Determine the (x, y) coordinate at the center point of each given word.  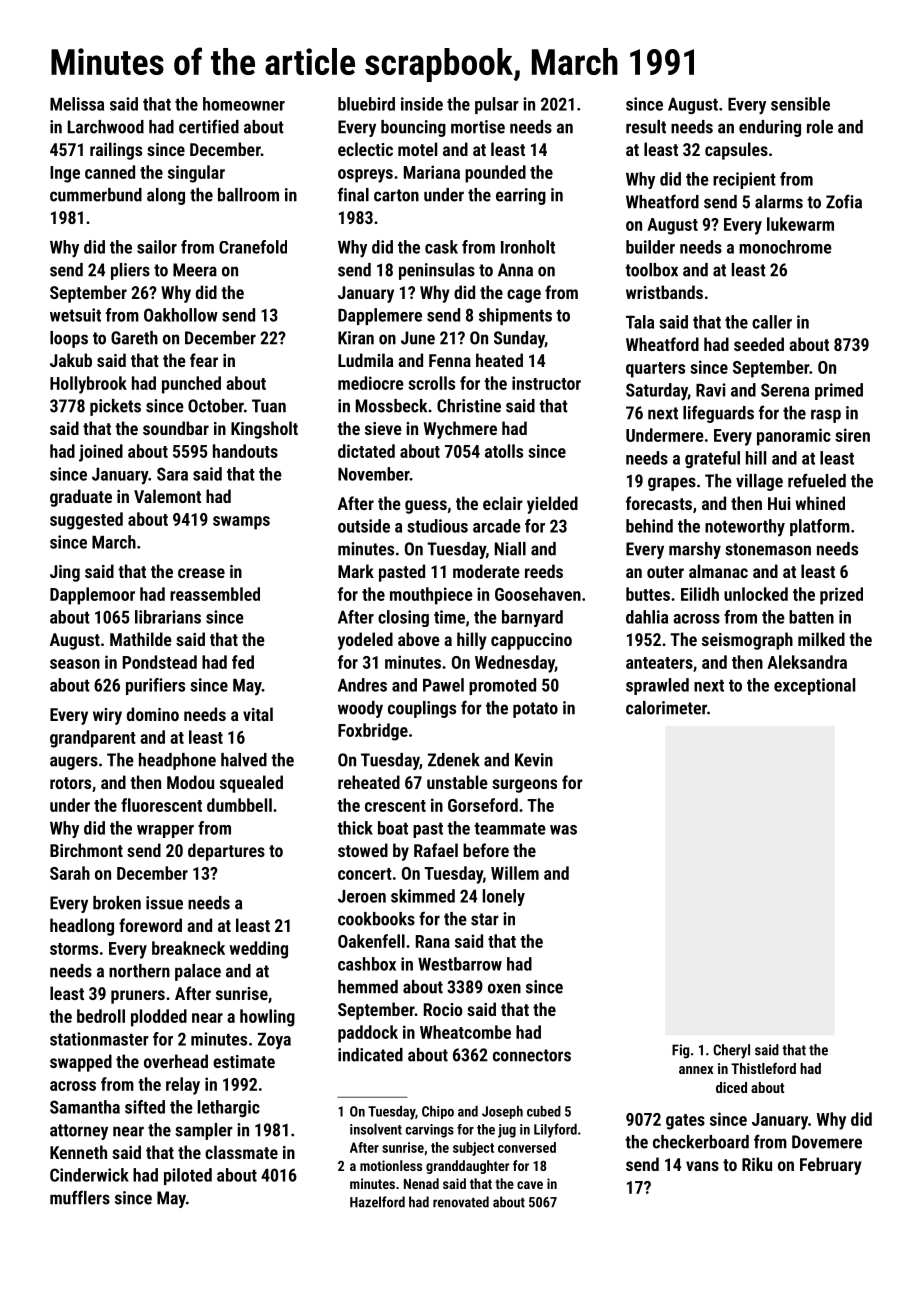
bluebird (366, 104)
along (166, 196)
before (486, 850)
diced (731, 1087)
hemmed (368, 987)
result (646, 127)
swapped (81, 1063)
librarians (168, 617)
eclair (503, 503)
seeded (759, 344)
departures (226, 852)
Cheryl (731, 1051)
